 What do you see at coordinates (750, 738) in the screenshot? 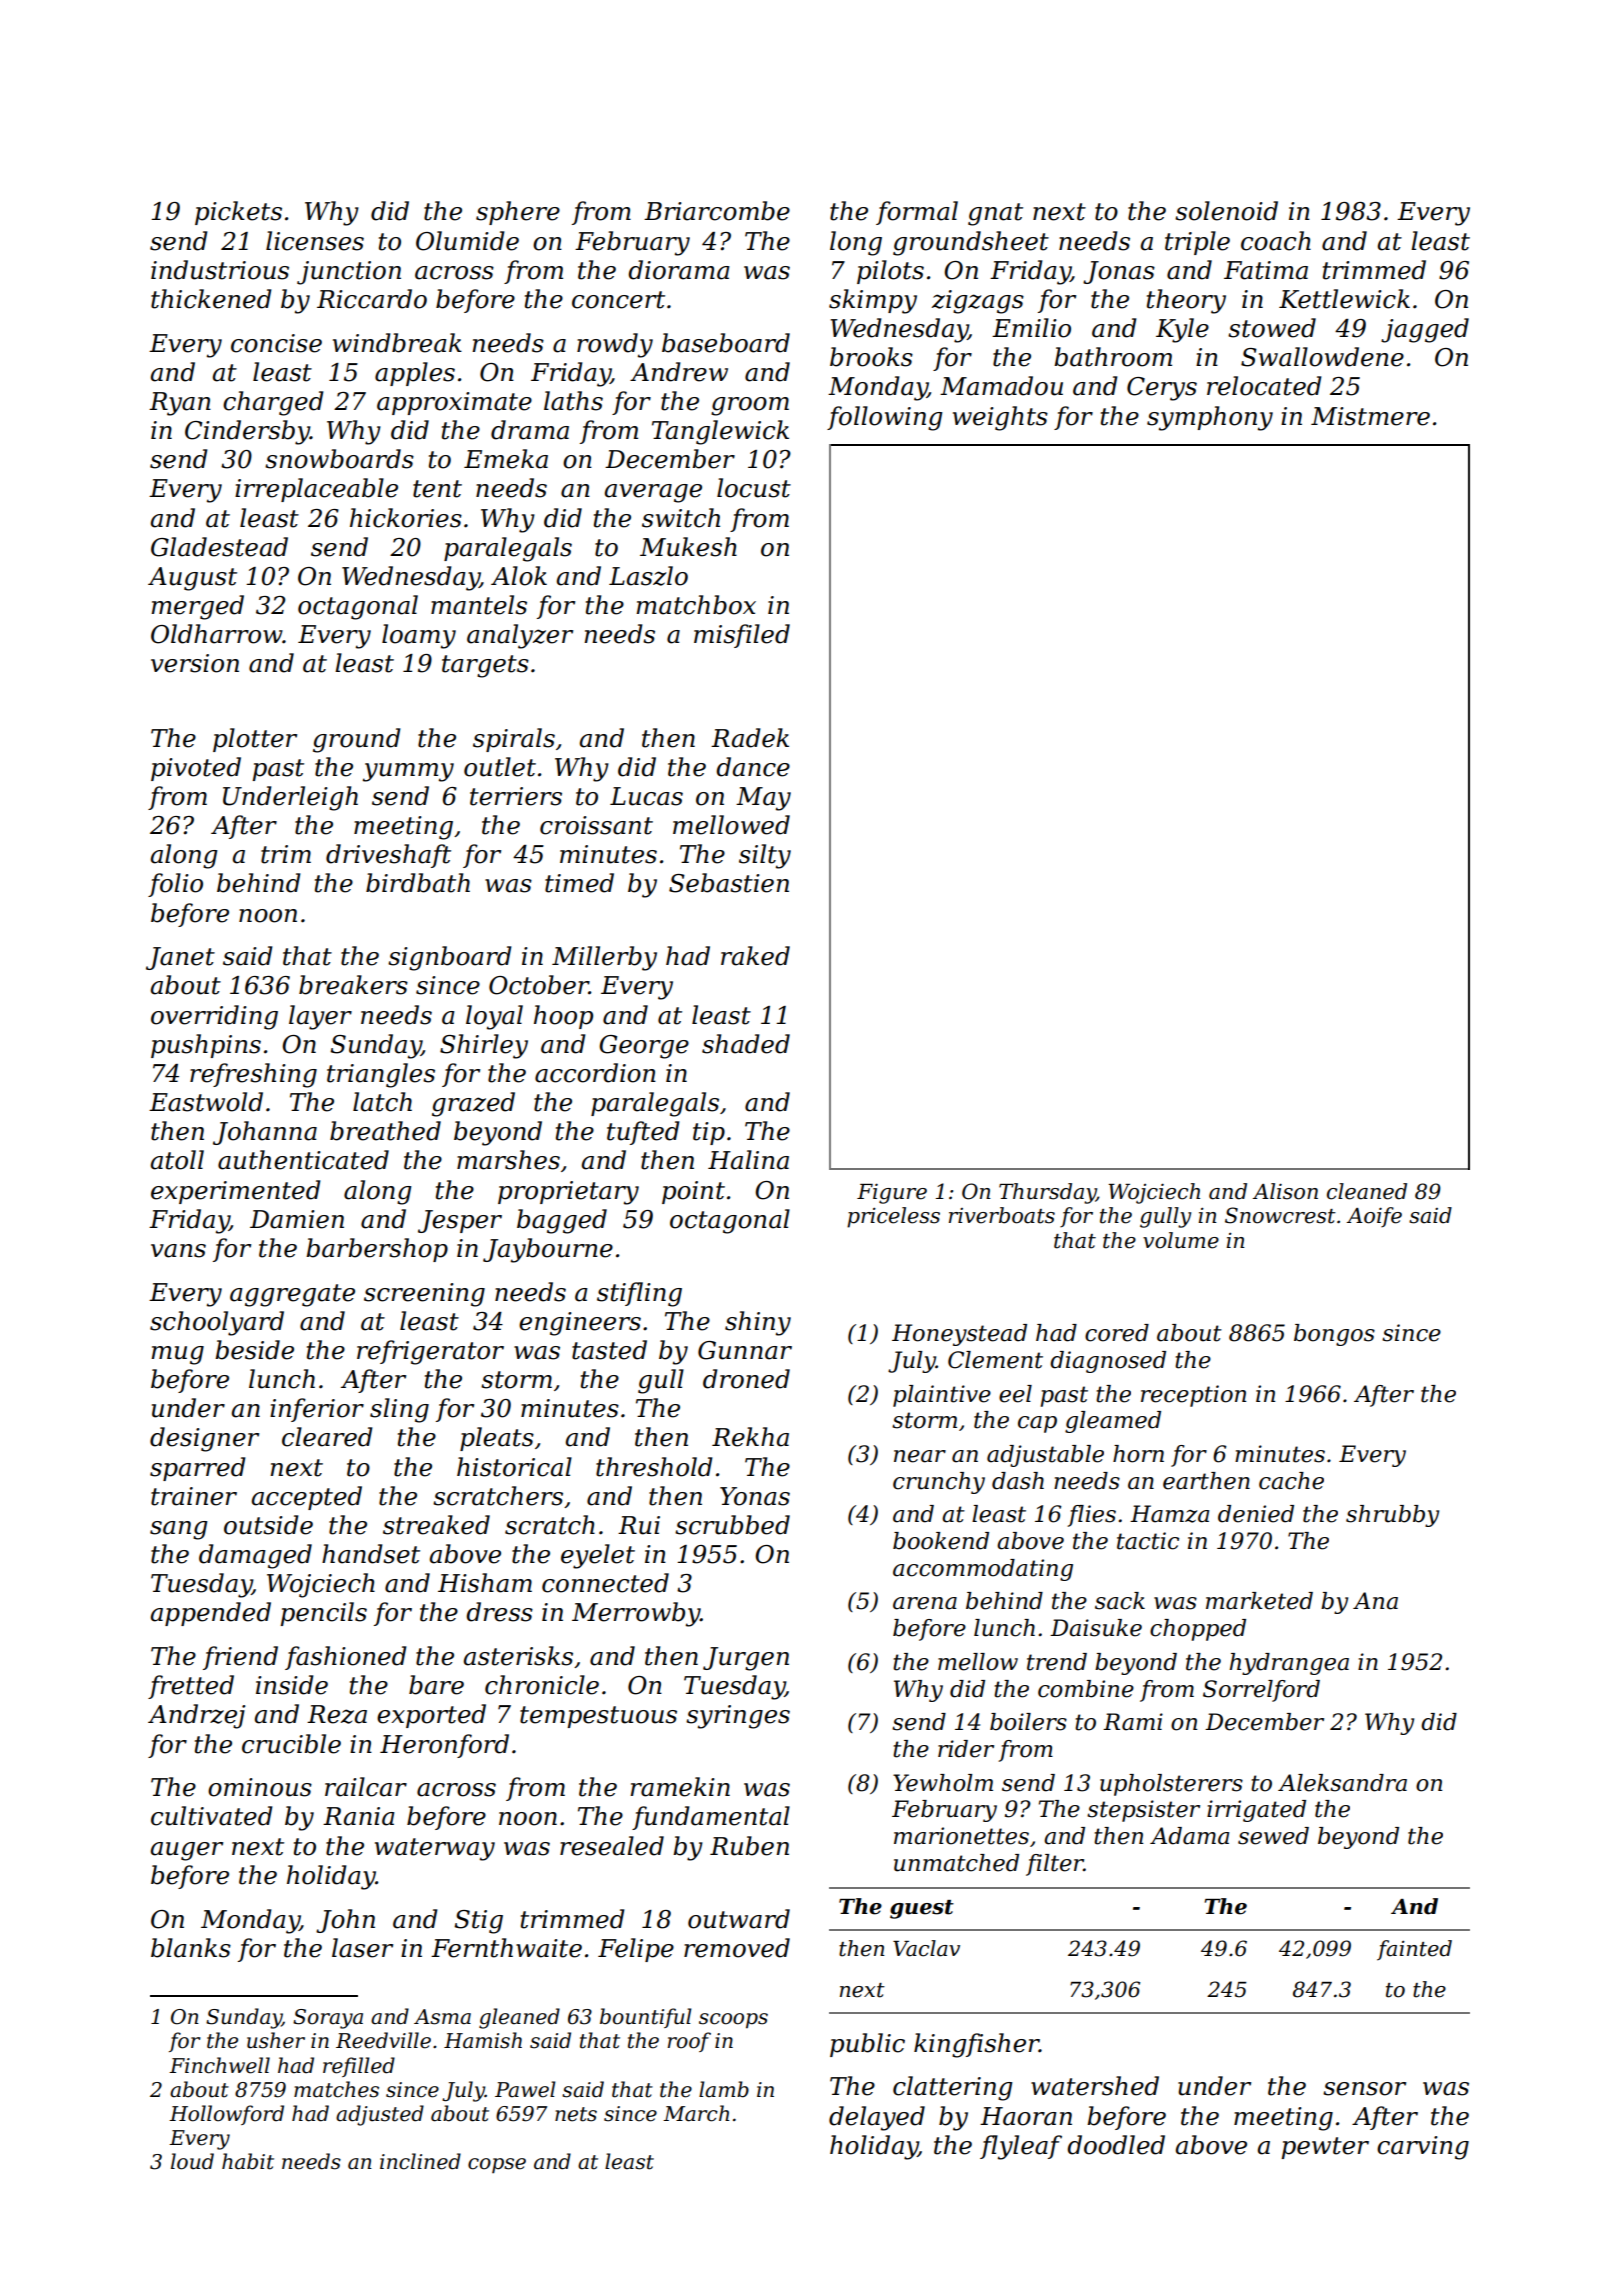
I see `Radek` at bounding box center [750, 738].
